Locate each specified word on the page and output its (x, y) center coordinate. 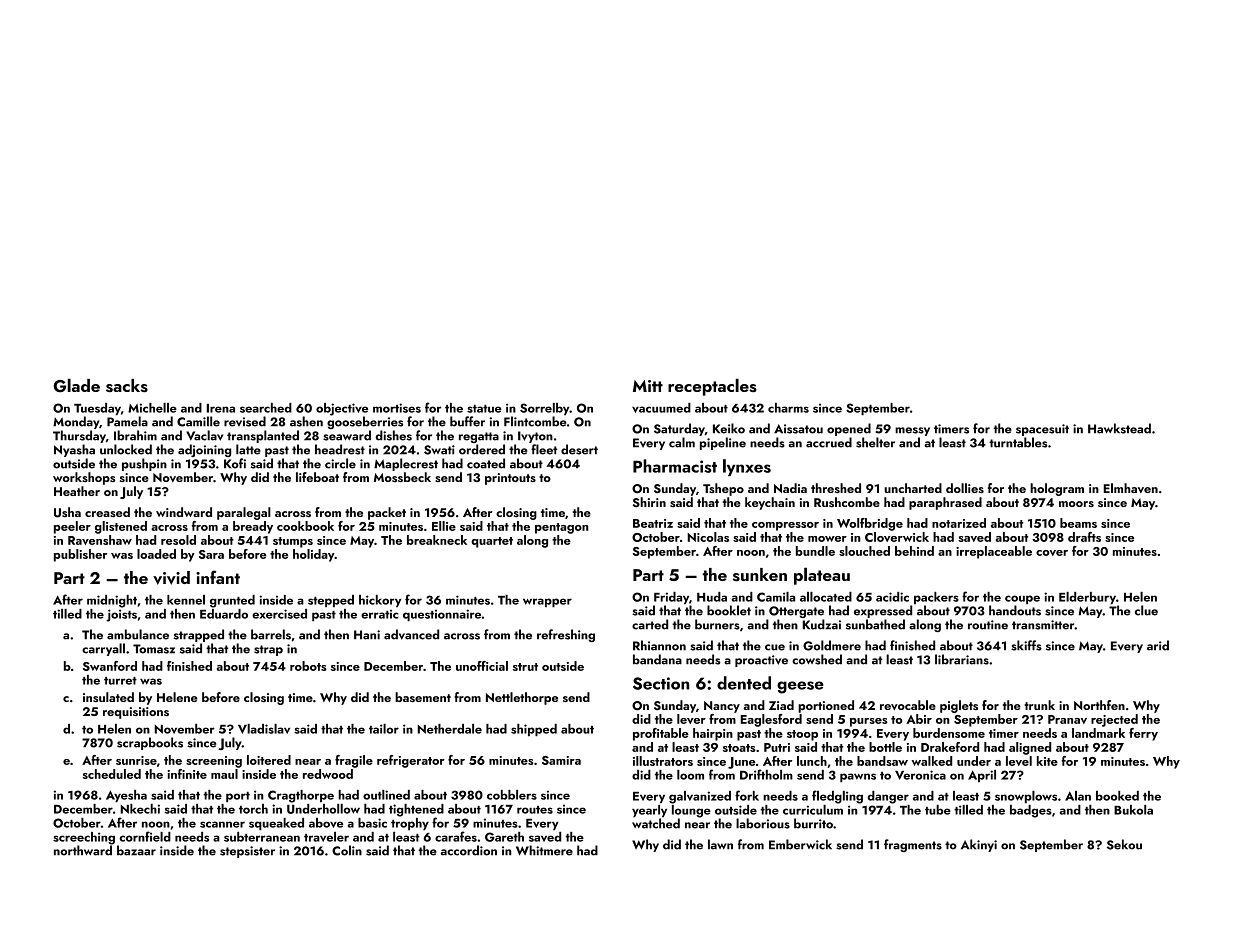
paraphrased (945, 503)
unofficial (482, 666)
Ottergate (796, 612)
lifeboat (317, 477)
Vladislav (264, 729)
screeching (84, 838)
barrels (271, 634)
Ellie (444, 526)
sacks (127, 385)
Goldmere (832, 645)
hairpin (713, 734)
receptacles (712, 387)
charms (788, 408)
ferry (1143, 734)
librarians (962, 659)
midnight (112, 601)
